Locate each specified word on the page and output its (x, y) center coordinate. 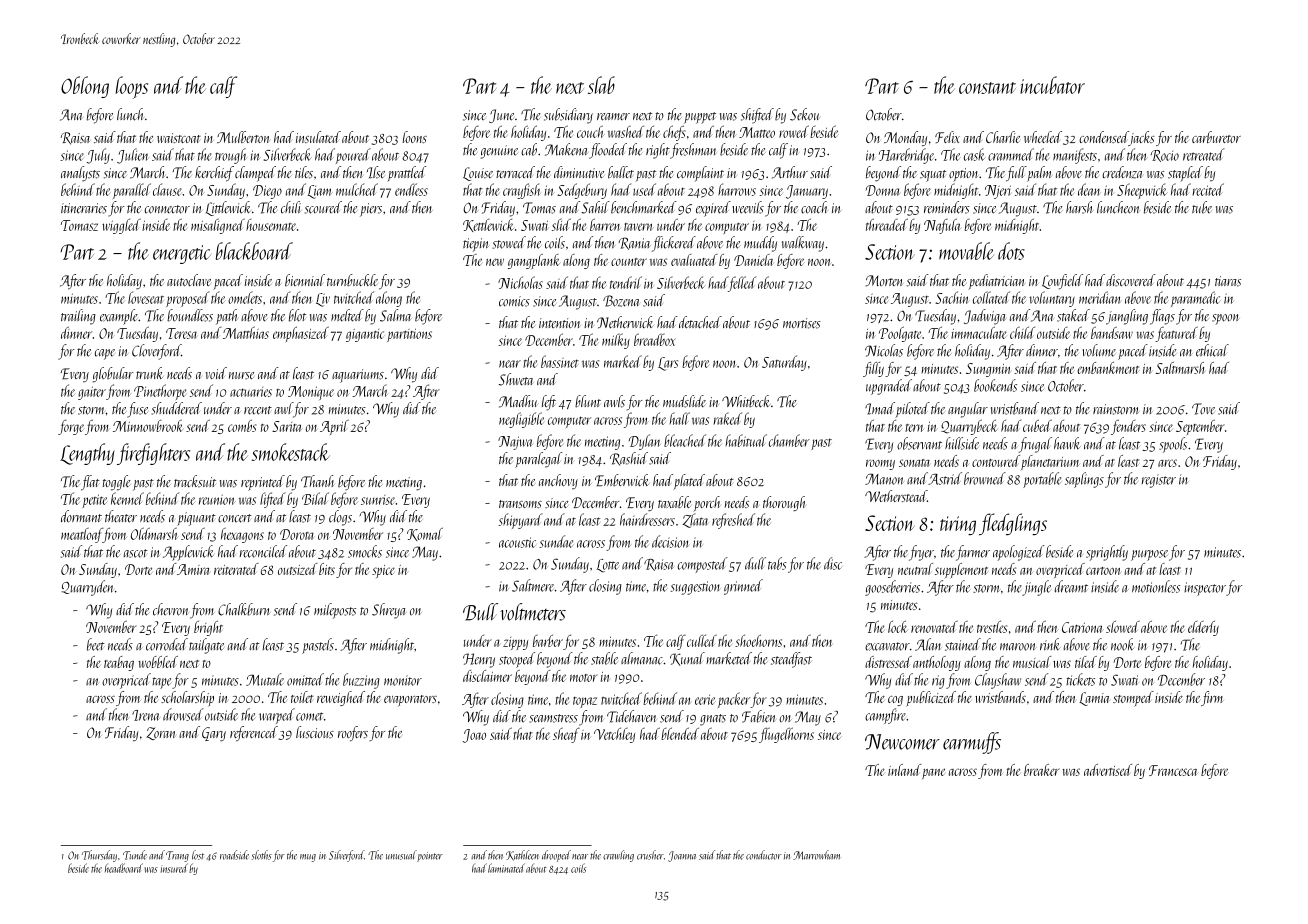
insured (174, 868)
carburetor (1216, 137)
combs (242, 425)
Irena (145, 715)
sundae (556, 541)
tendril (626, 282)
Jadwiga (985, 317)
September (1200, 427)
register (1159, 481)
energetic (181, 254)
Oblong (85, 87)
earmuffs (972, 743)
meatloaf (82, 535)
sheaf (566, 735)
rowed (794, 131)
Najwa (515, 443)
